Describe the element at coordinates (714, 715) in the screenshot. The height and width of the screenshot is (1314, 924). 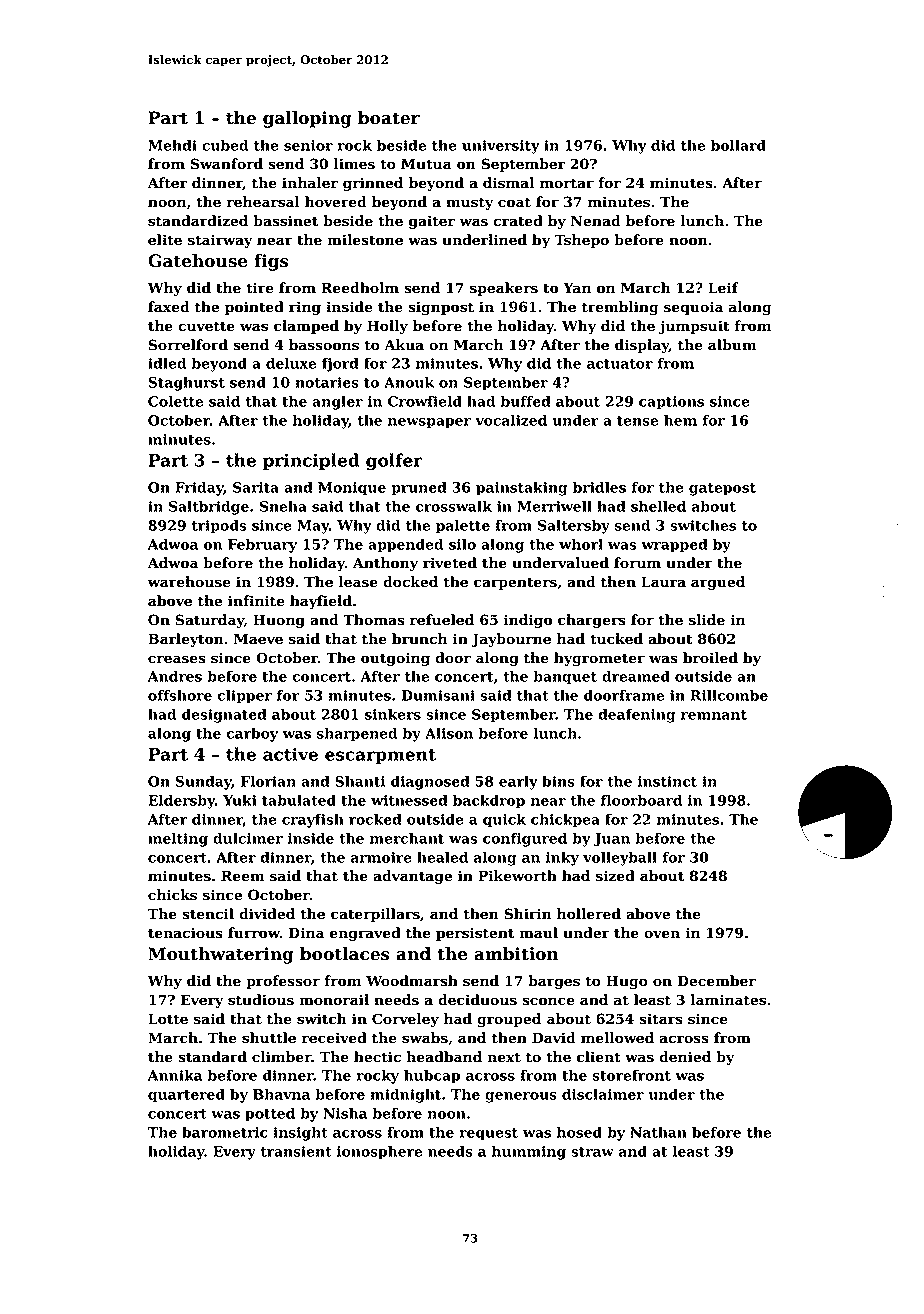
I see `remnant` at that location.
